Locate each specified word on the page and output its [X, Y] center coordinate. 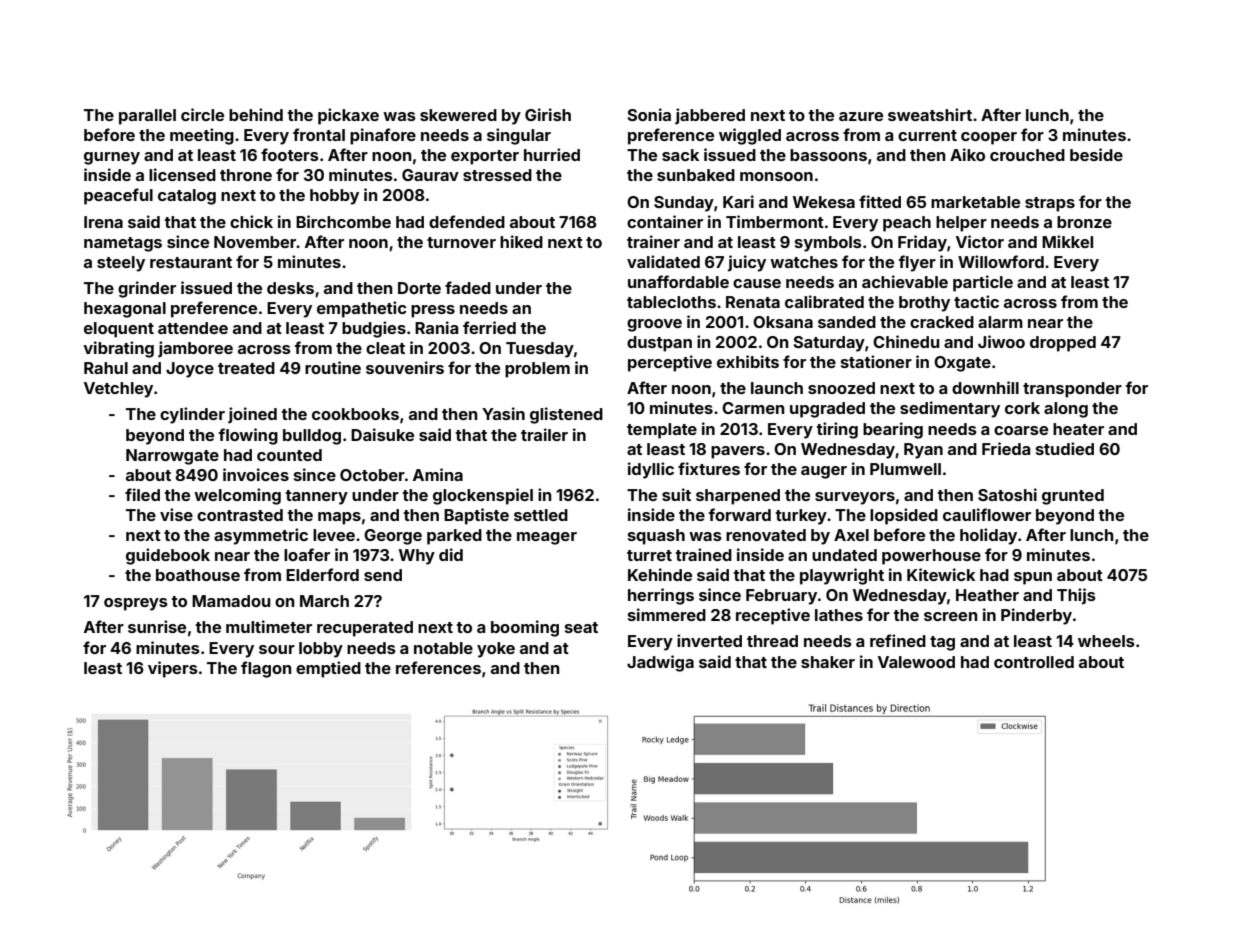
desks [290, 288]
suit [676, 494]
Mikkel [1067, 241]
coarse [1021, 430]
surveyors [855, 498]
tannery [317, 497]
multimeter [269, 626]
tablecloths [671, 302]
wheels [1106, 641]
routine [333, 367]
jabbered [710, 116]
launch [777, 388]
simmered [667, 614]
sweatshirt [930, 114]
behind [256, 114]
